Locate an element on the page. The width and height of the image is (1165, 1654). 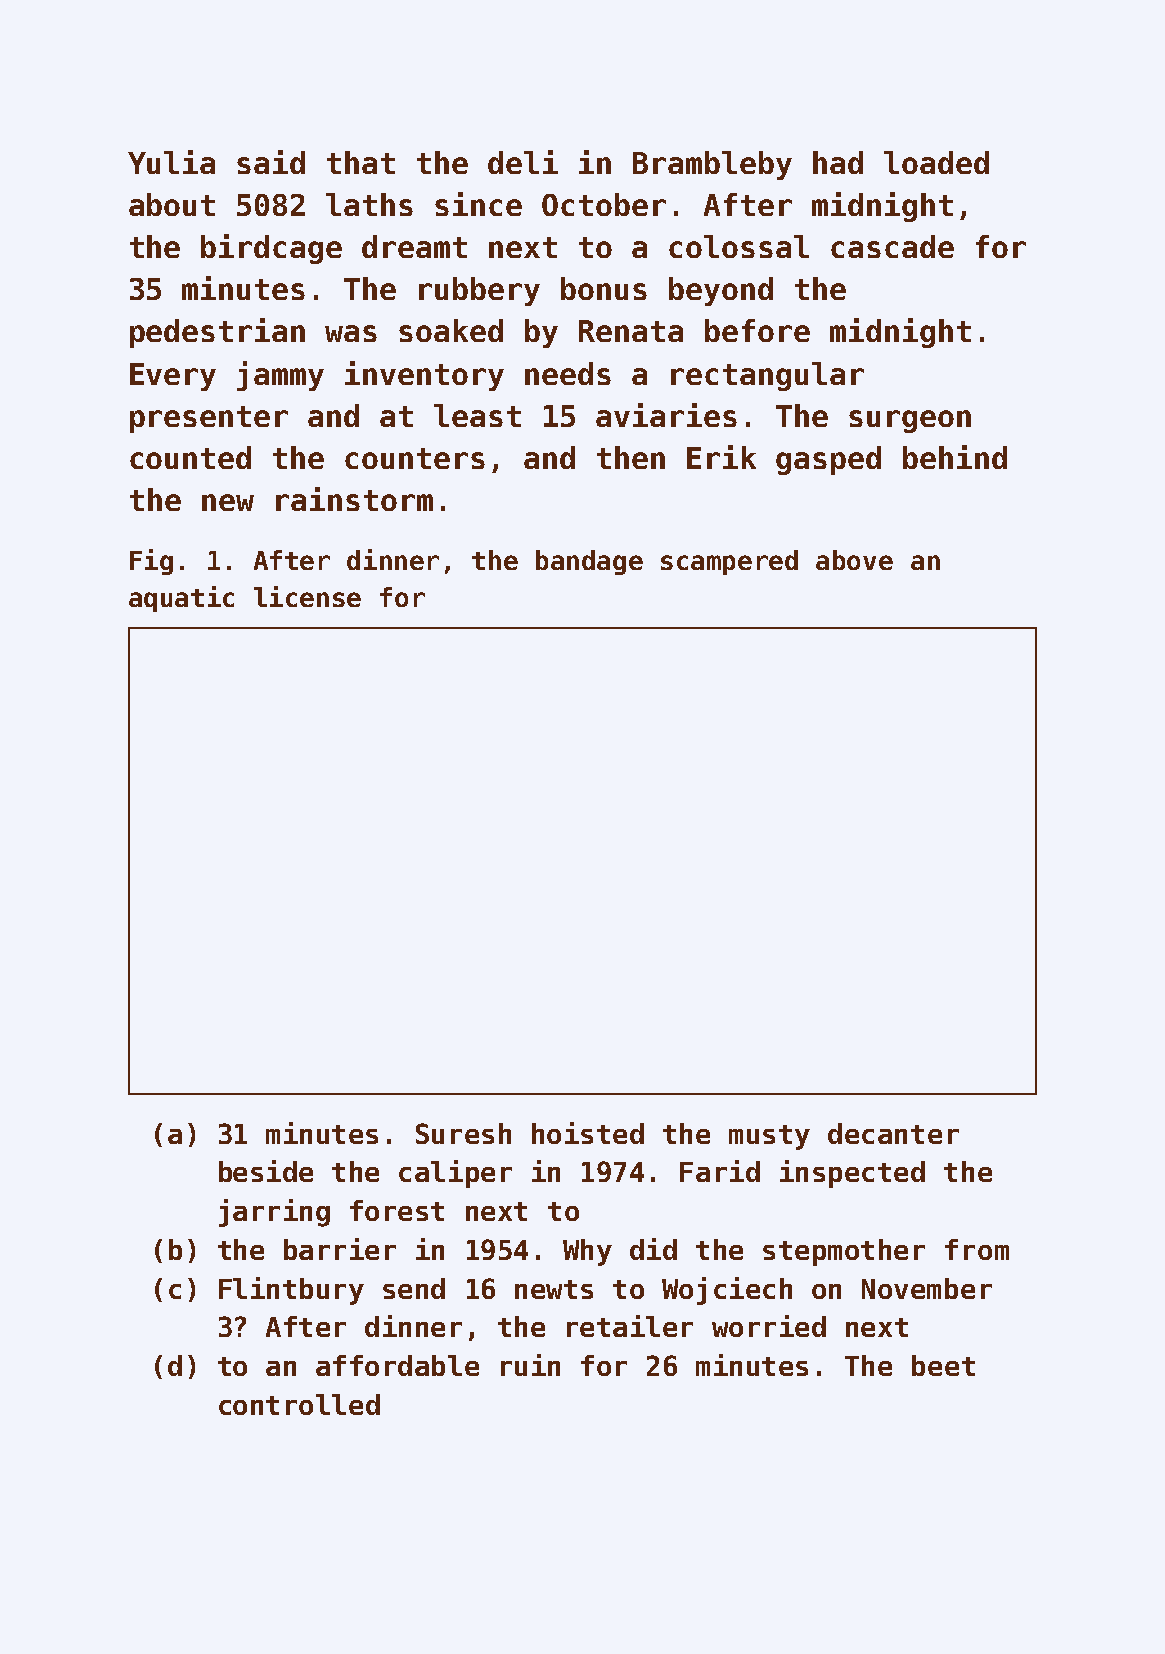
controlled is located at coordinates (299, 1404).
